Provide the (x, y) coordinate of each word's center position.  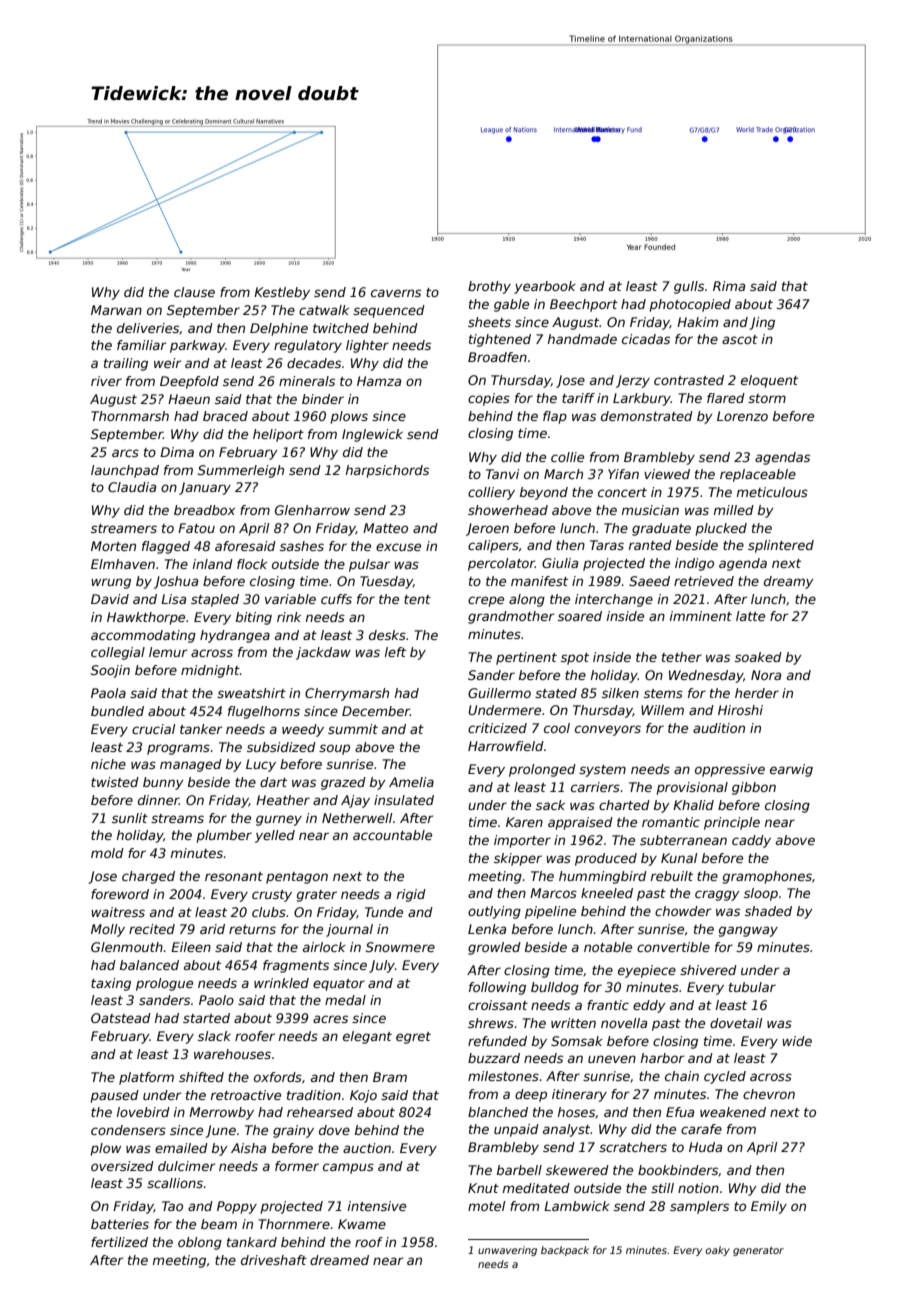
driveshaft (274, 1260)
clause (194, 292)
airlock (324, 947)
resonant (234, 876)
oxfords (278, 1077)
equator (339, 985)
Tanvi (502, 474)
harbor (663, 1058)
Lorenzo (742, 416)
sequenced (389, 311)
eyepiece (647, 971)
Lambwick (577, 1206)
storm (767, 398)
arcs (125, 453)
